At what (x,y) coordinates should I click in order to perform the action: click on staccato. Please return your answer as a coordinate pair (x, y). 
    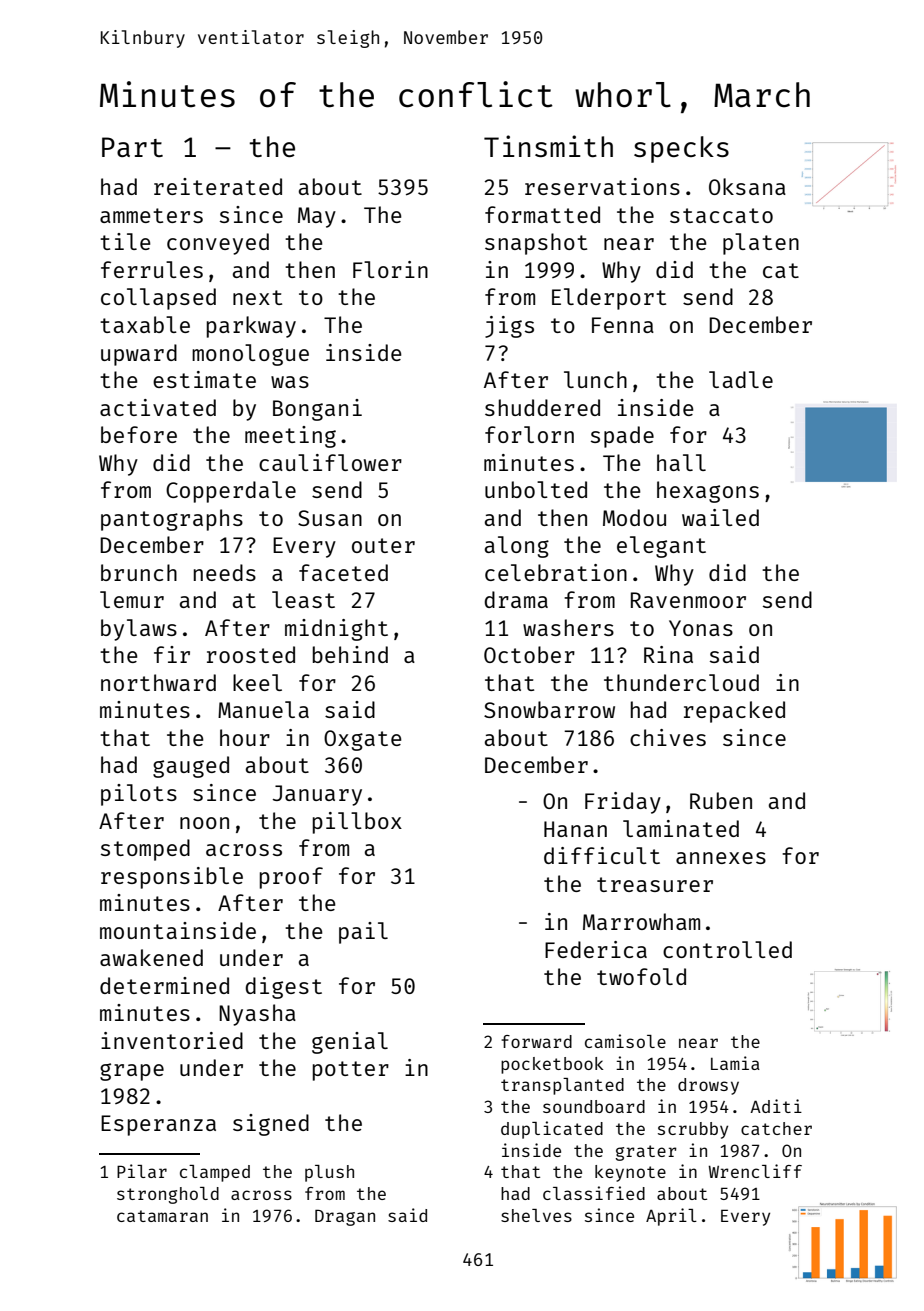
    Looking at the image, I should click on (721, 215).
